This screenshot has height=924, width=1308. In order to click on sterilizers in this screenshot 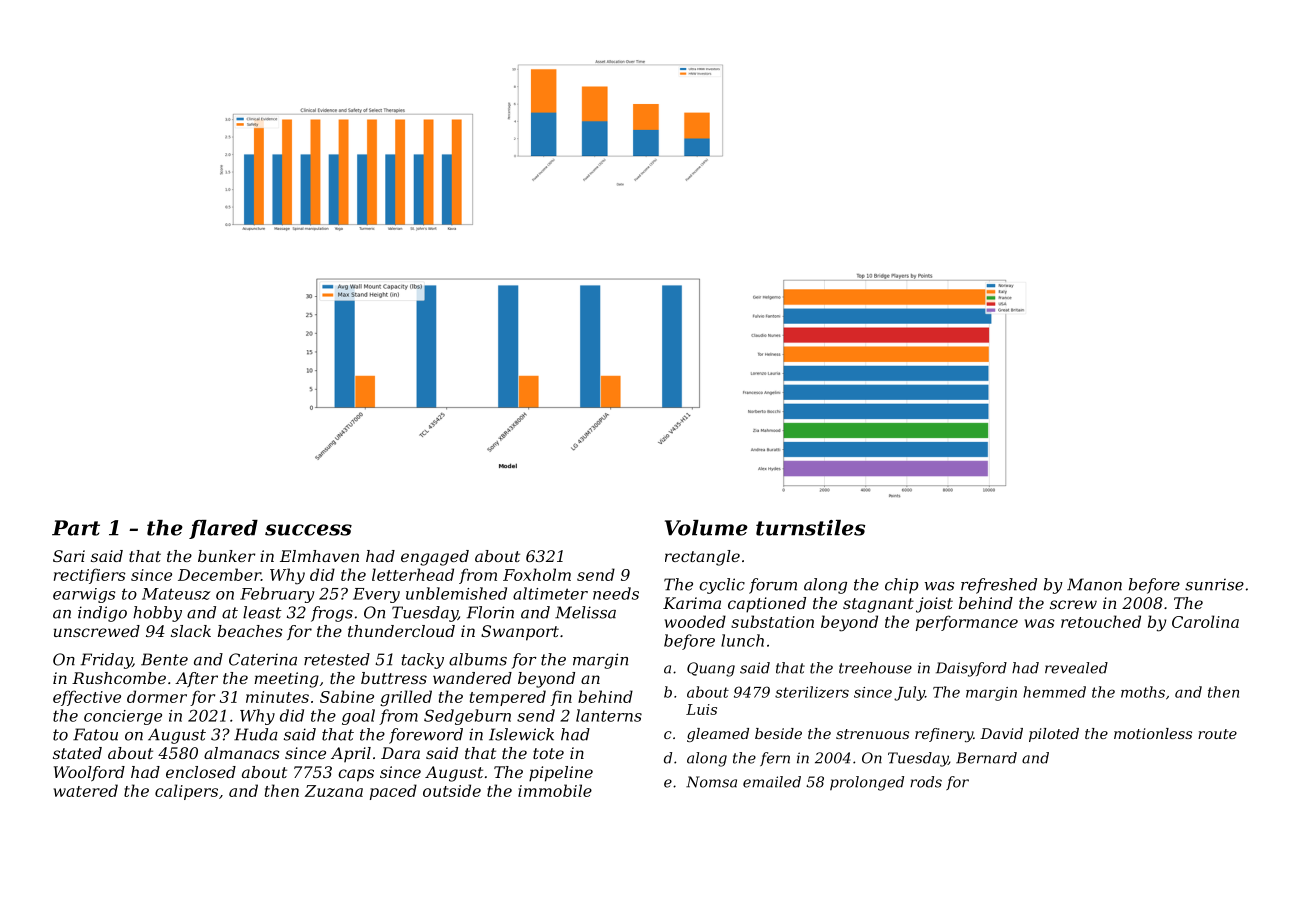, I will do `click(812, 692)`.
